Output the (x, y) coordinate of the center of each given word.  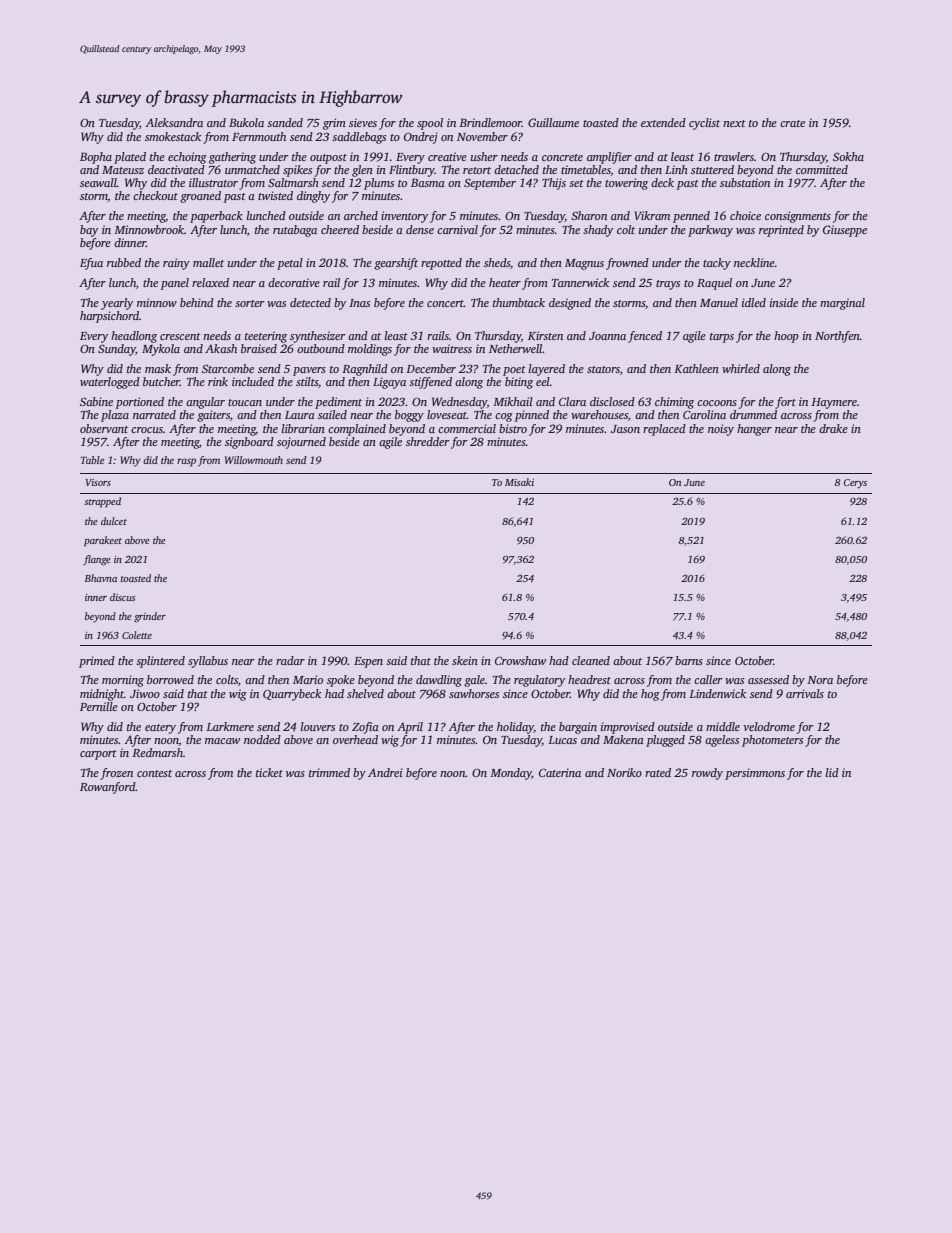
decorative (294, 282)
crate (792, 123)
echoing (187, 158)
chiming (674, 403)
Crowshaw (520, 660)
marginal (842, 304)
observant (104, 428)
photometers (772, 741)
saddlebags (359, 138)
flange (97, 560)
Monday (511, 774)
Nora (820, 680)
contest (154, 773)
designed (570, 304)
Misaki (519, 482)
